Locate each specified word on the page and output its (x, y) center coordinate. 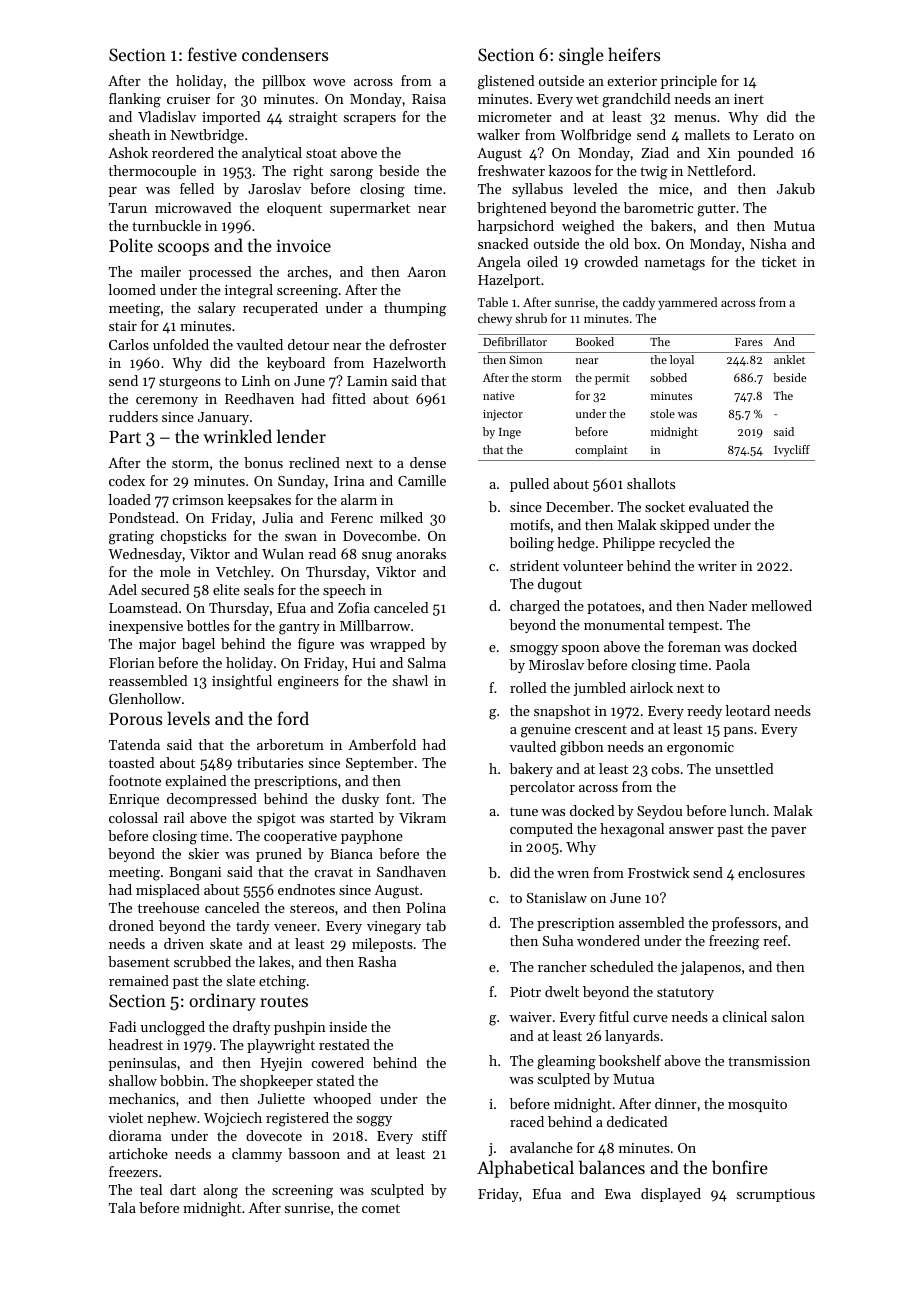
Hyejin (281, 1064)
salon (788, 1016)
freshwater (511, 170)
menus (695, 118)
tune (524, 811)
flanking (135, 100)
